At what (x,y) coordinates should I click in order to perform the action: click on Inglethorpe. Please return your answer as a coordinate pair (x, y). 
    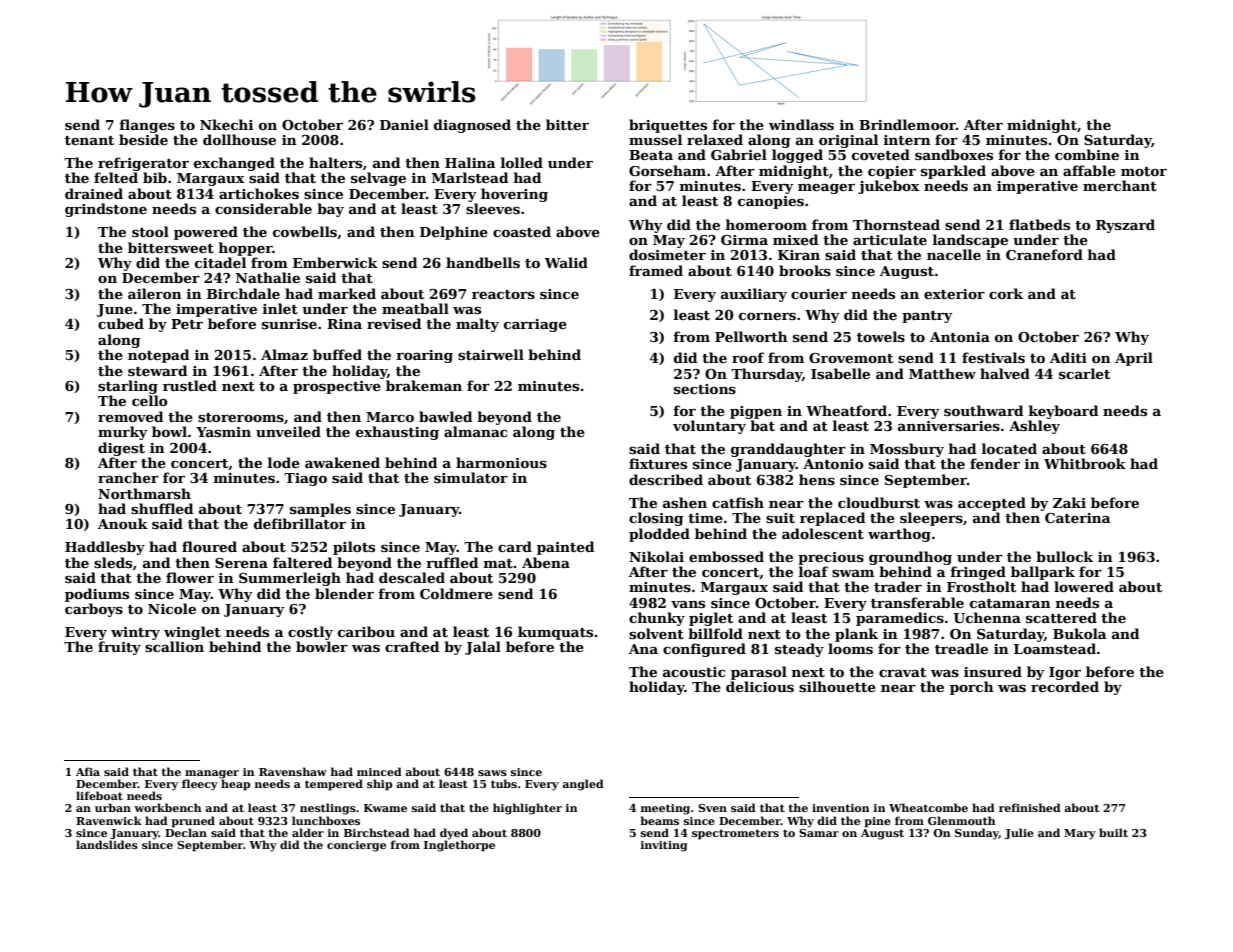
    Looking at the image, I should click on (459, 846).
